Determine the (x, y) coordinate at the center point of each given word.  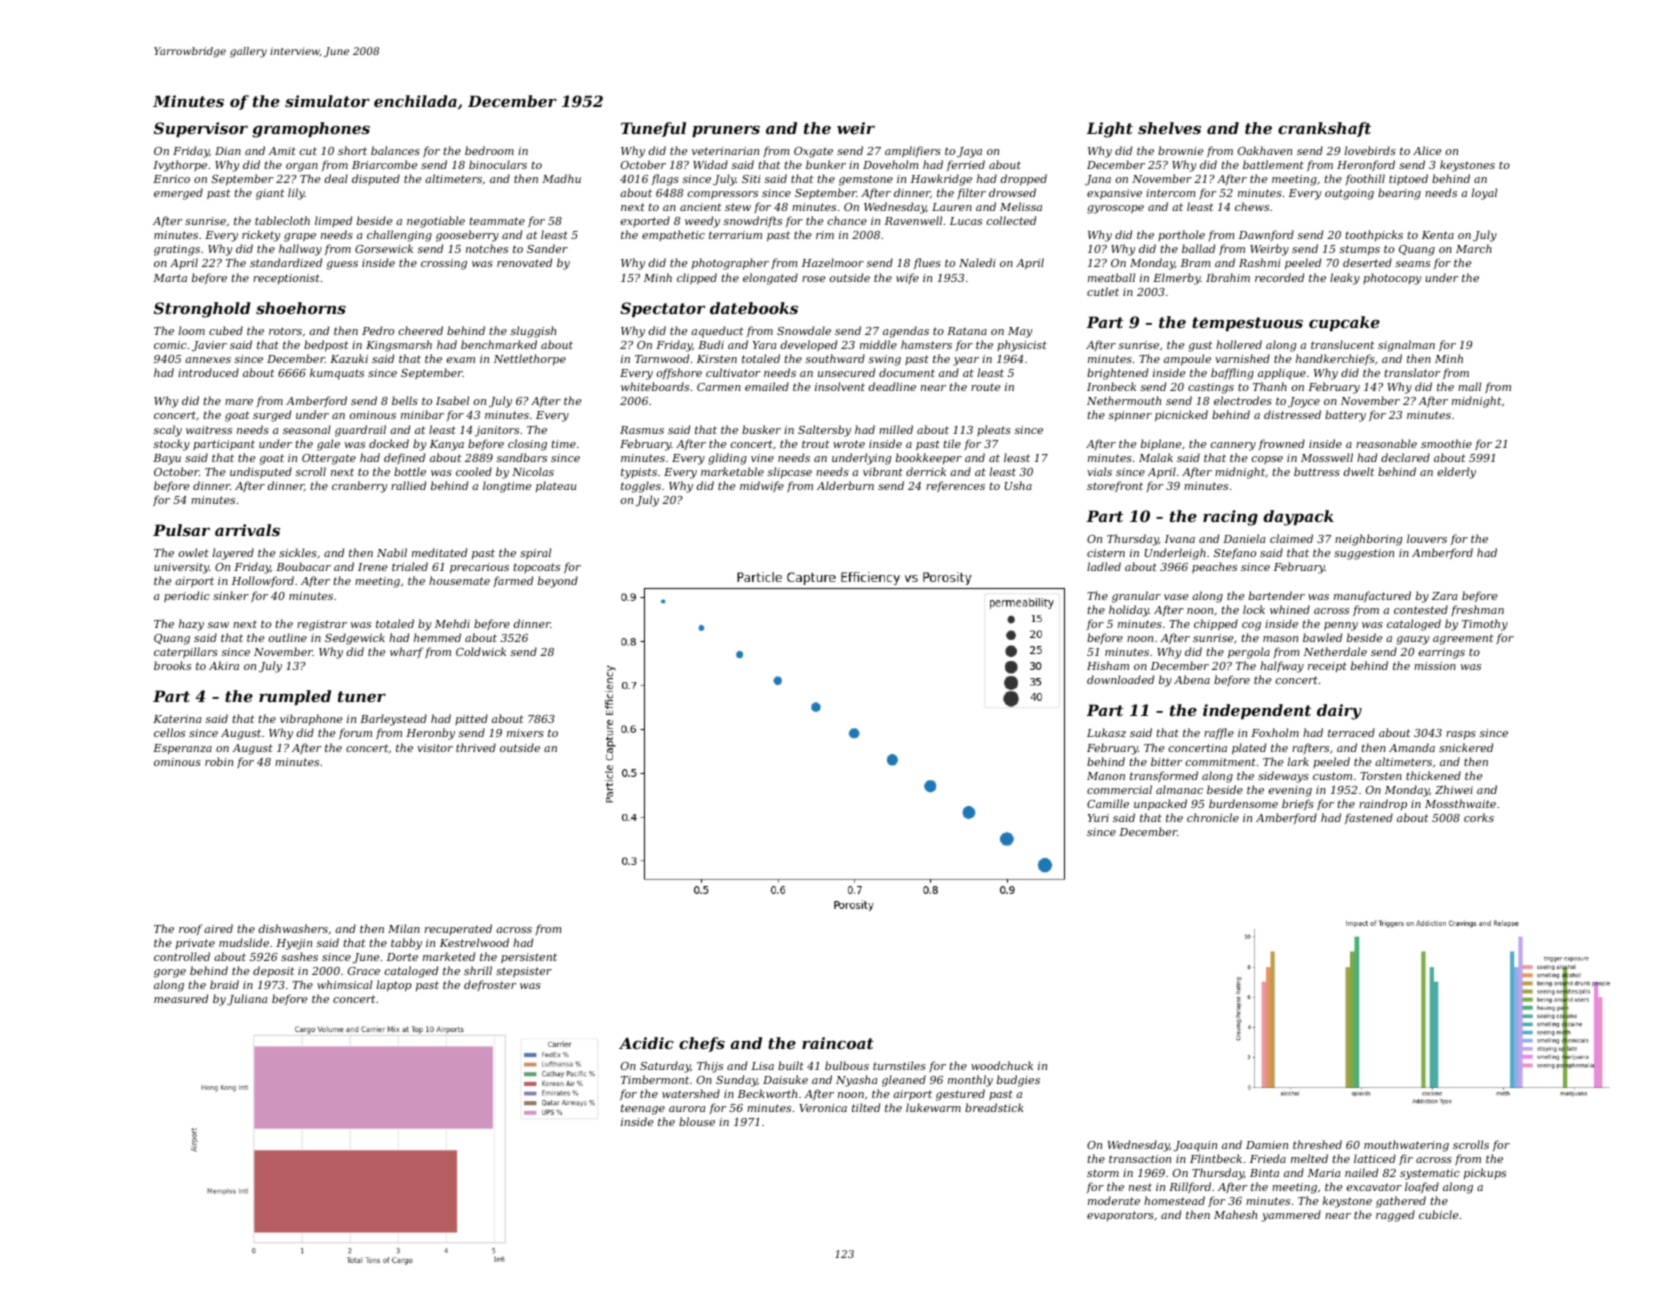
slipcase (790, 472)
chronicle (1213, 817)
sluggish (533, 332)
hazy (191, 625)
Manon (1106, 776)
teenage (643, 1109)
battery (1345, 416)
